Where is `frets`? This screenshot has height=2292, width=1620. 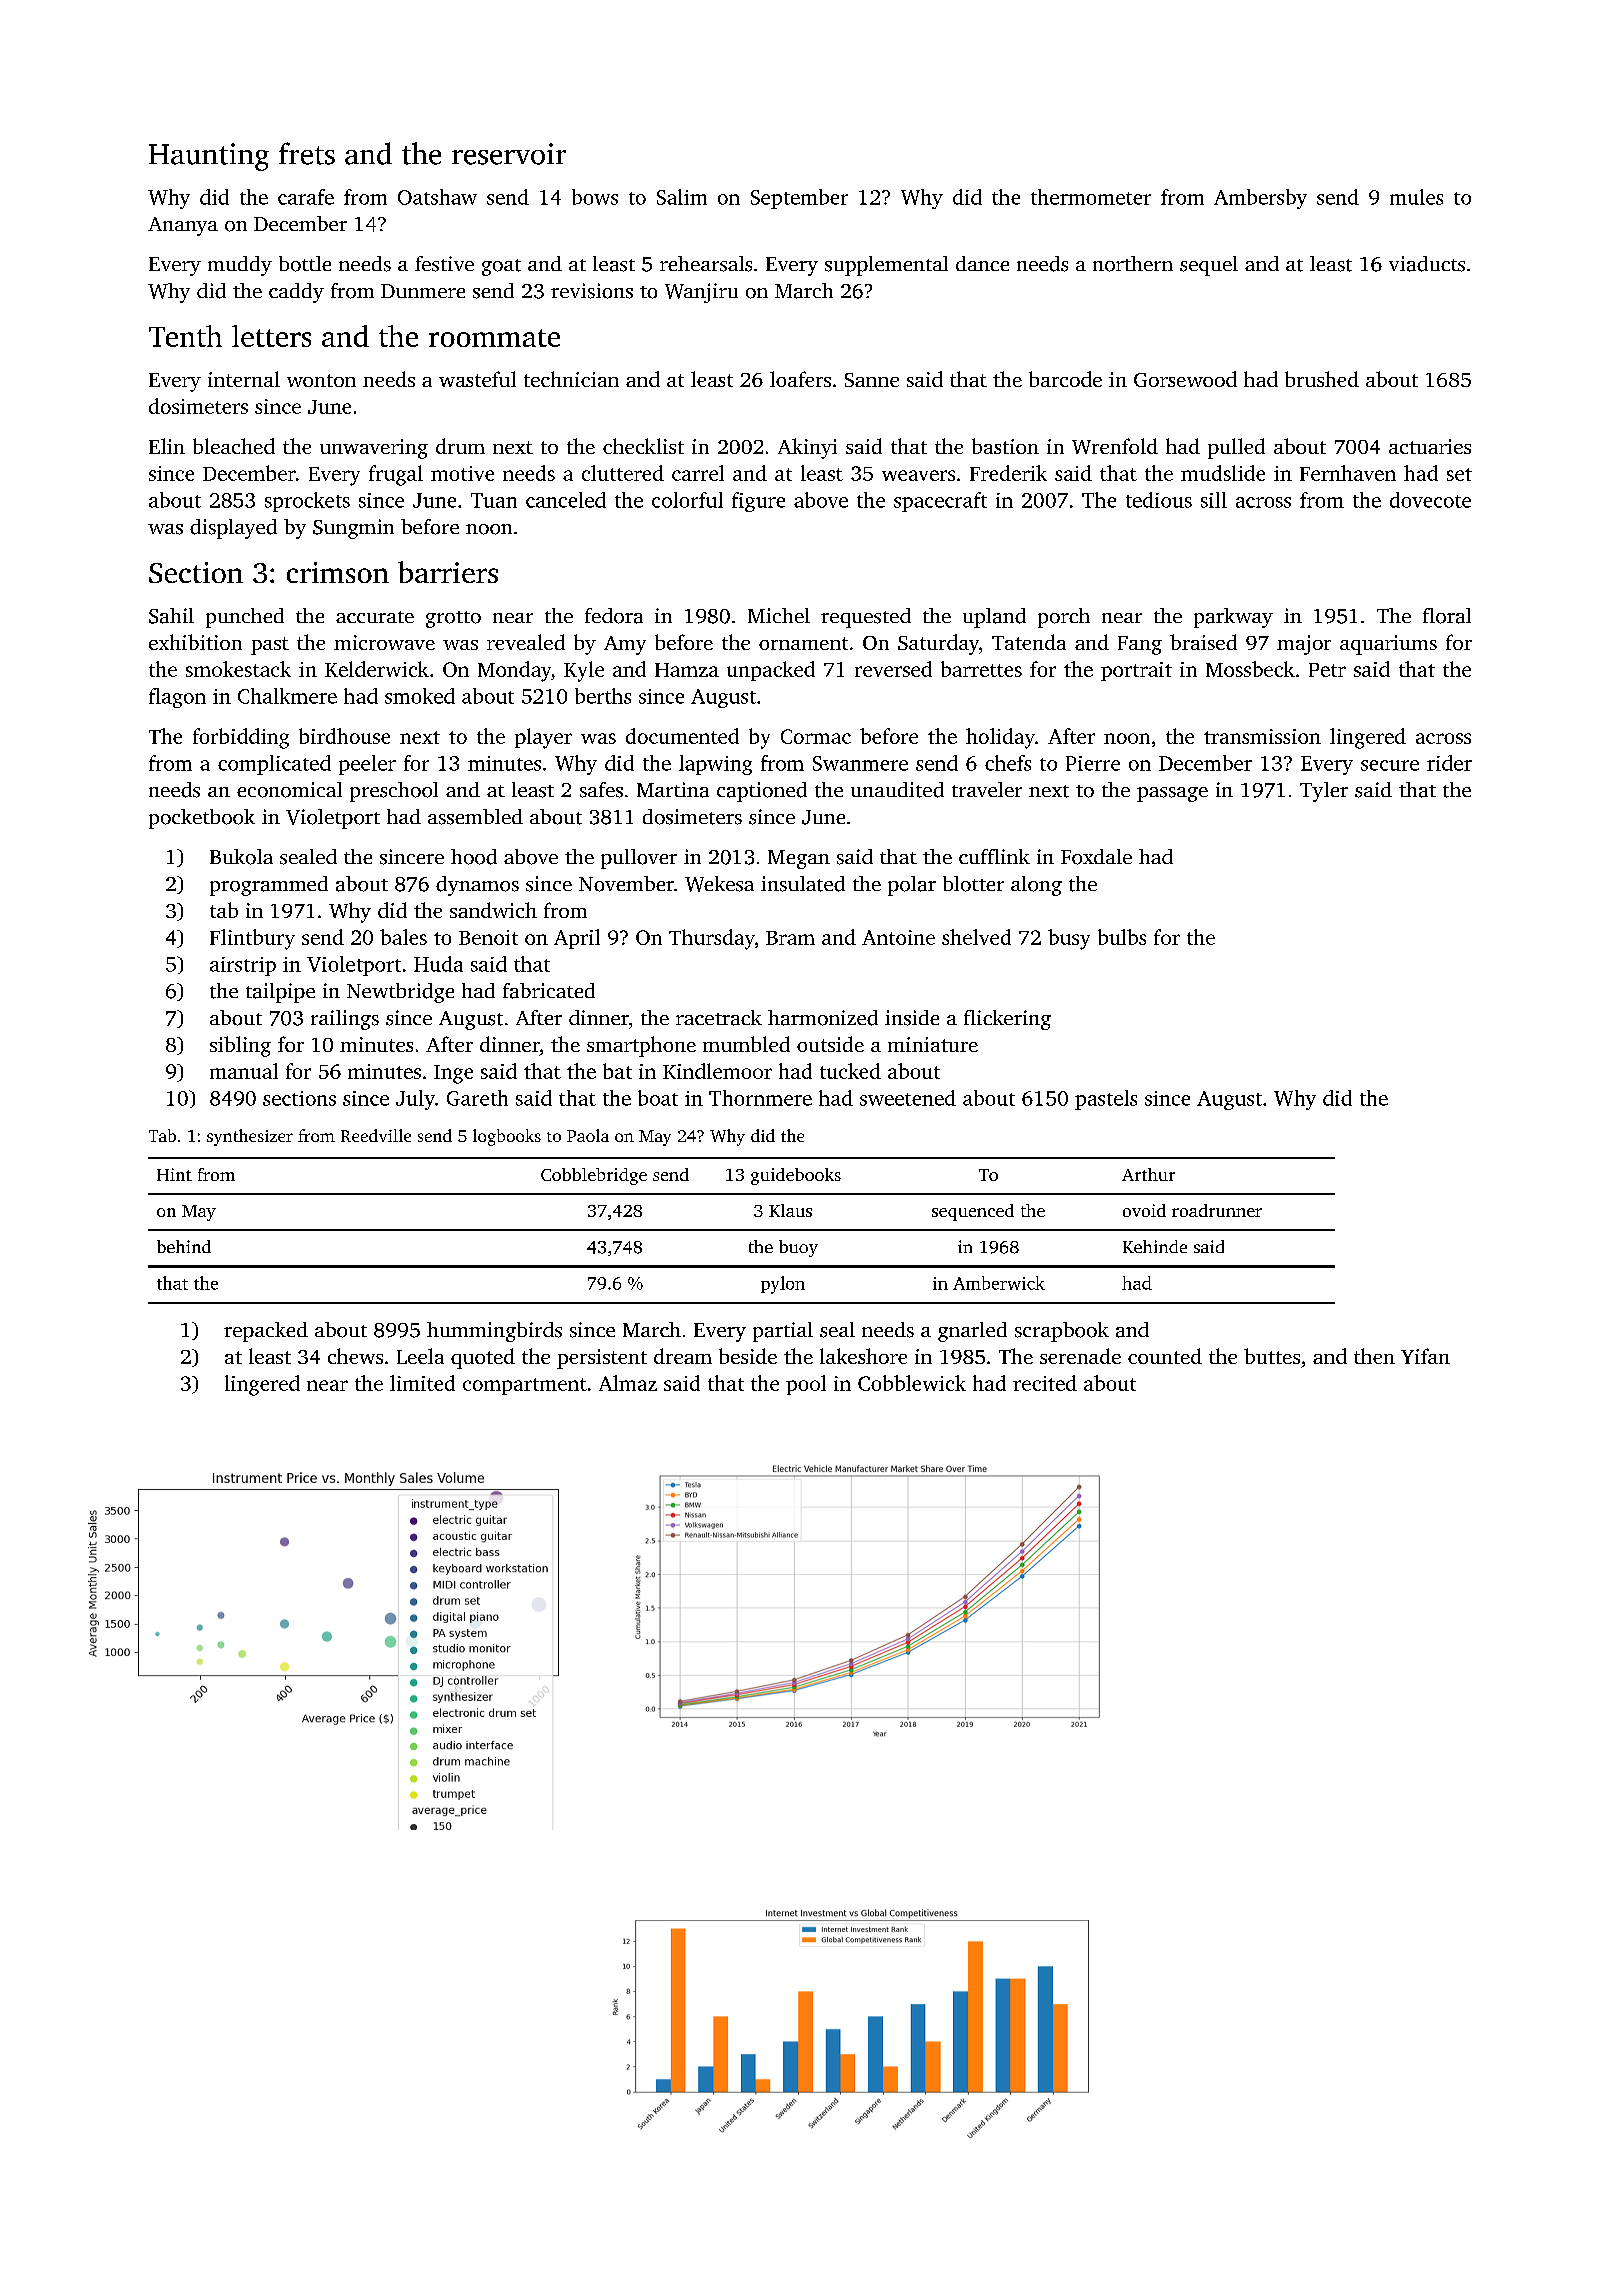 frets is located at coordinates (307, 153).
